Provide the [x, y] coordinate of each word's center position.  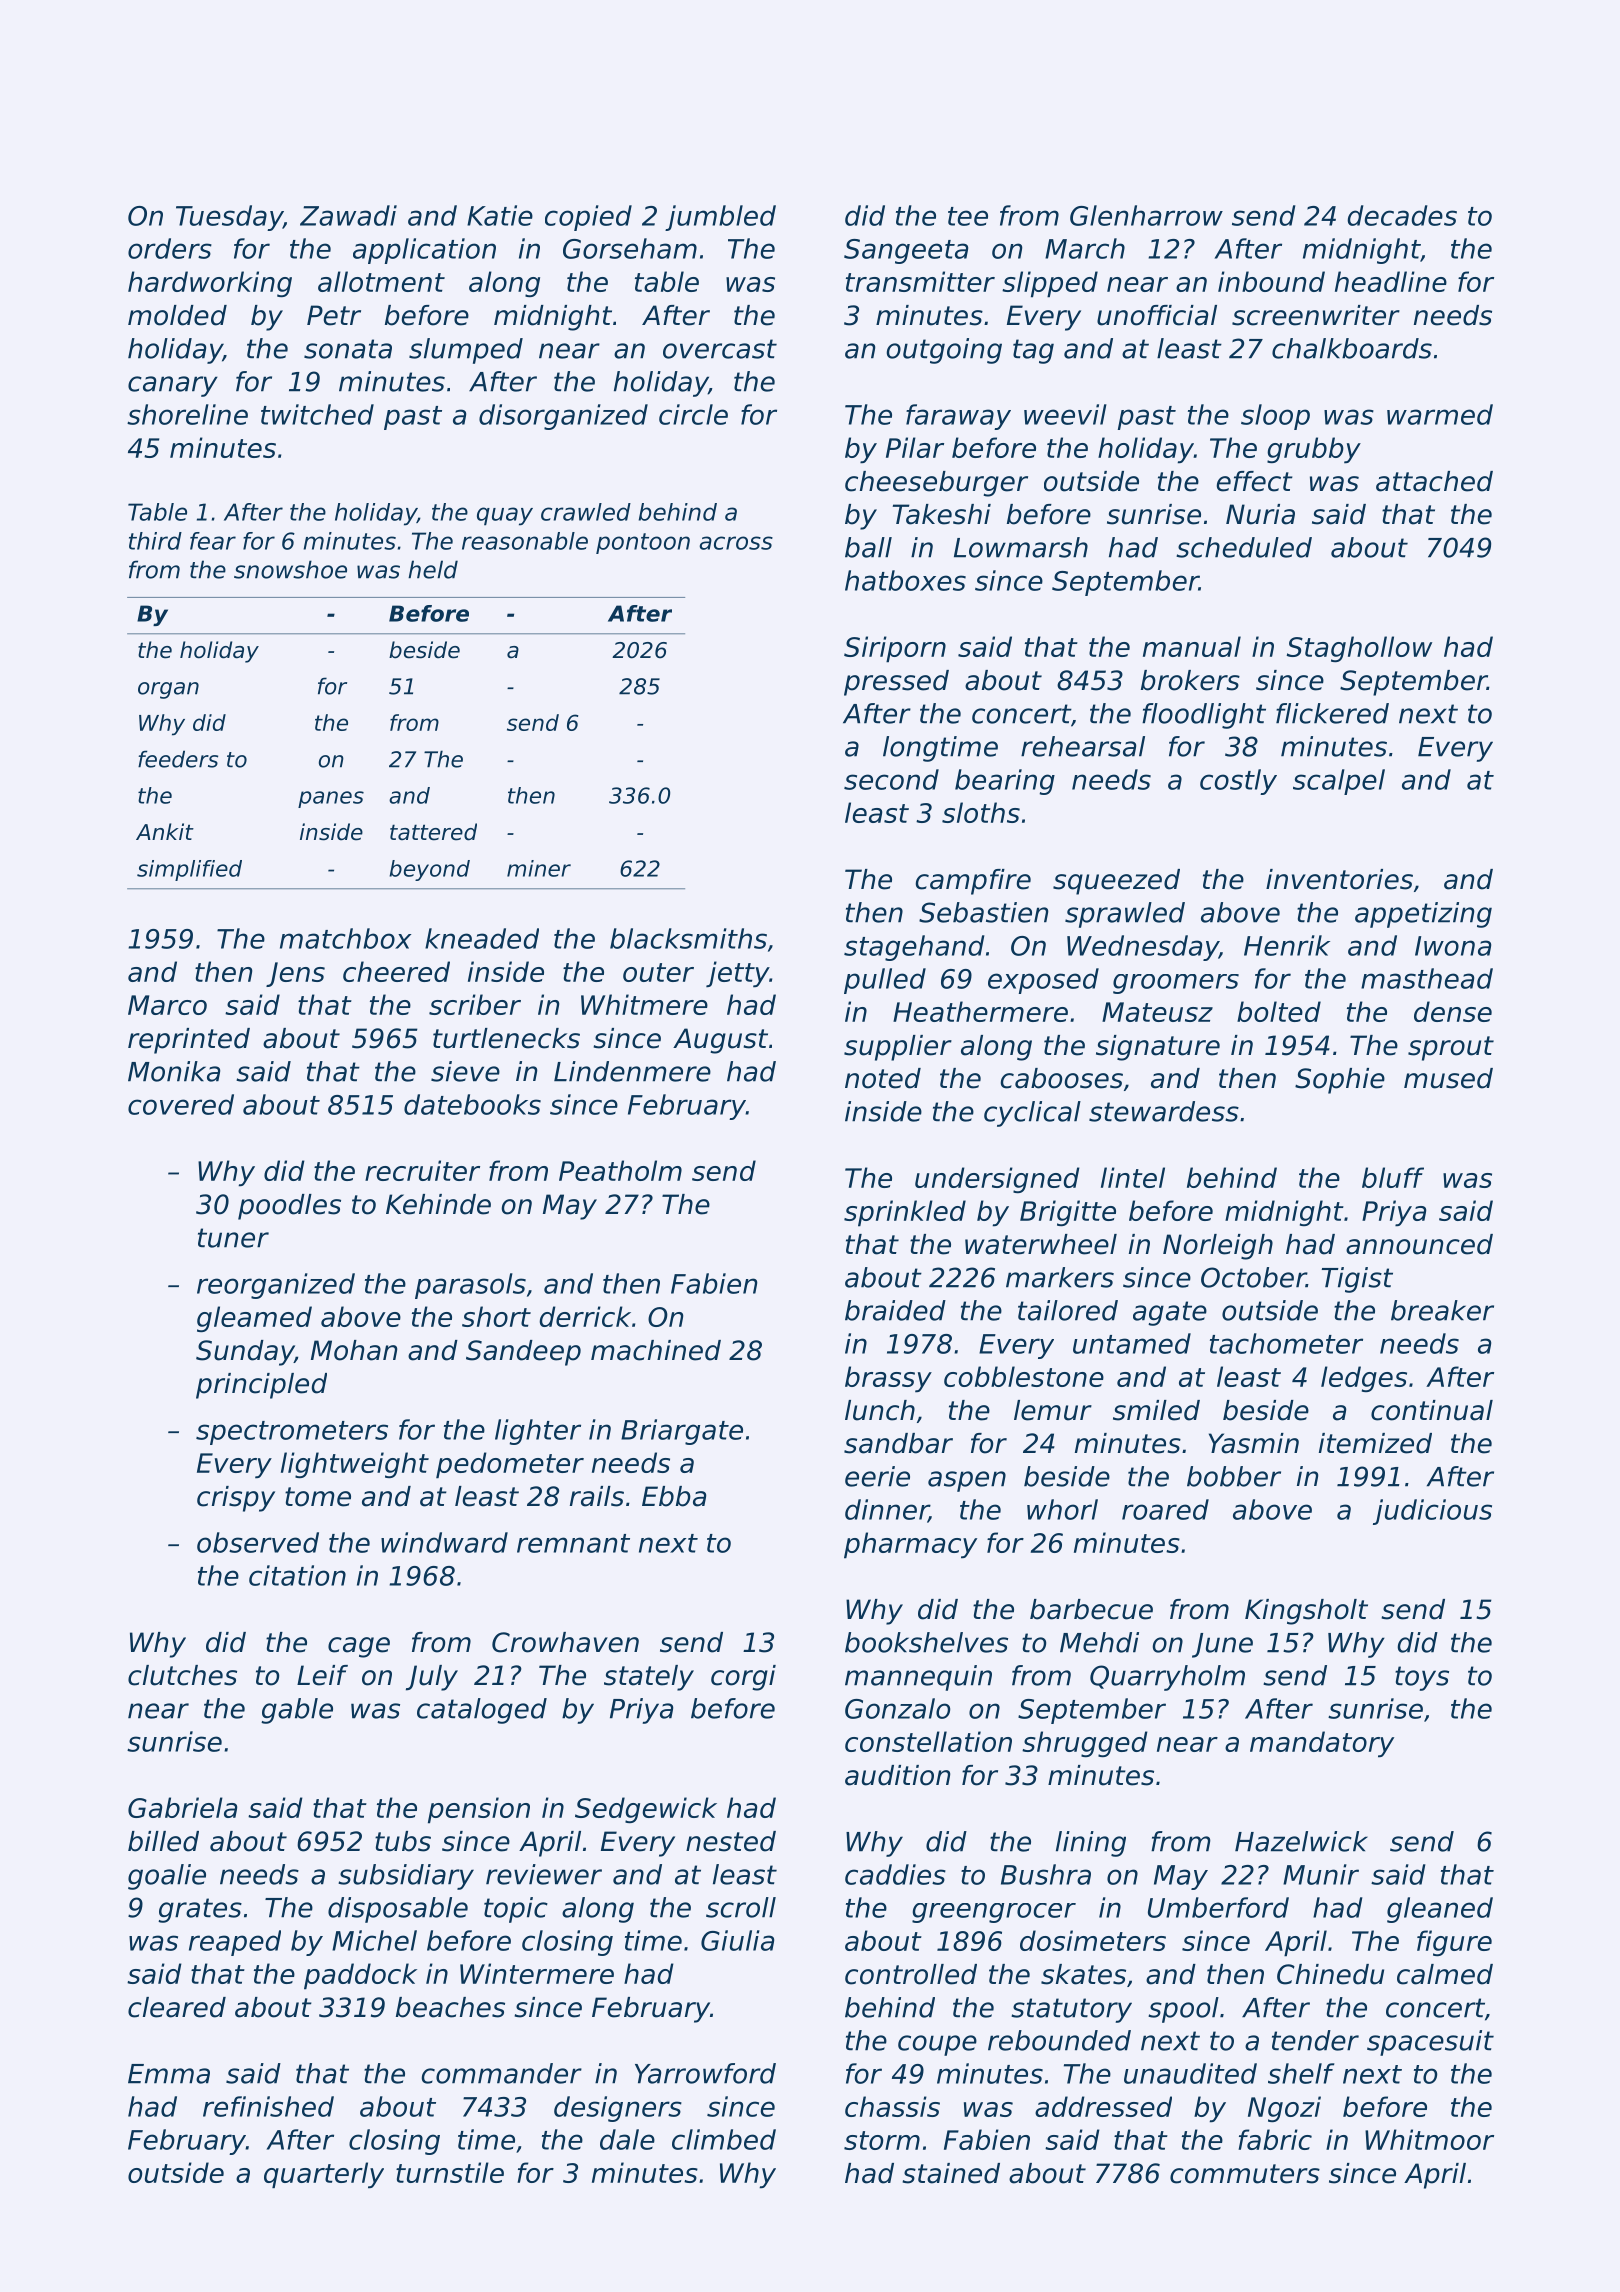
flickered [1332, 713]
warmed [1440, 414]
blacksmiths [688, 938]
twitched [317, 414]
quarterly [324, 2175]
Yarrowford [705, 2073]
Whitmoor [1429, 2139]
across [736, 543]
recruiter [422, 1170]
